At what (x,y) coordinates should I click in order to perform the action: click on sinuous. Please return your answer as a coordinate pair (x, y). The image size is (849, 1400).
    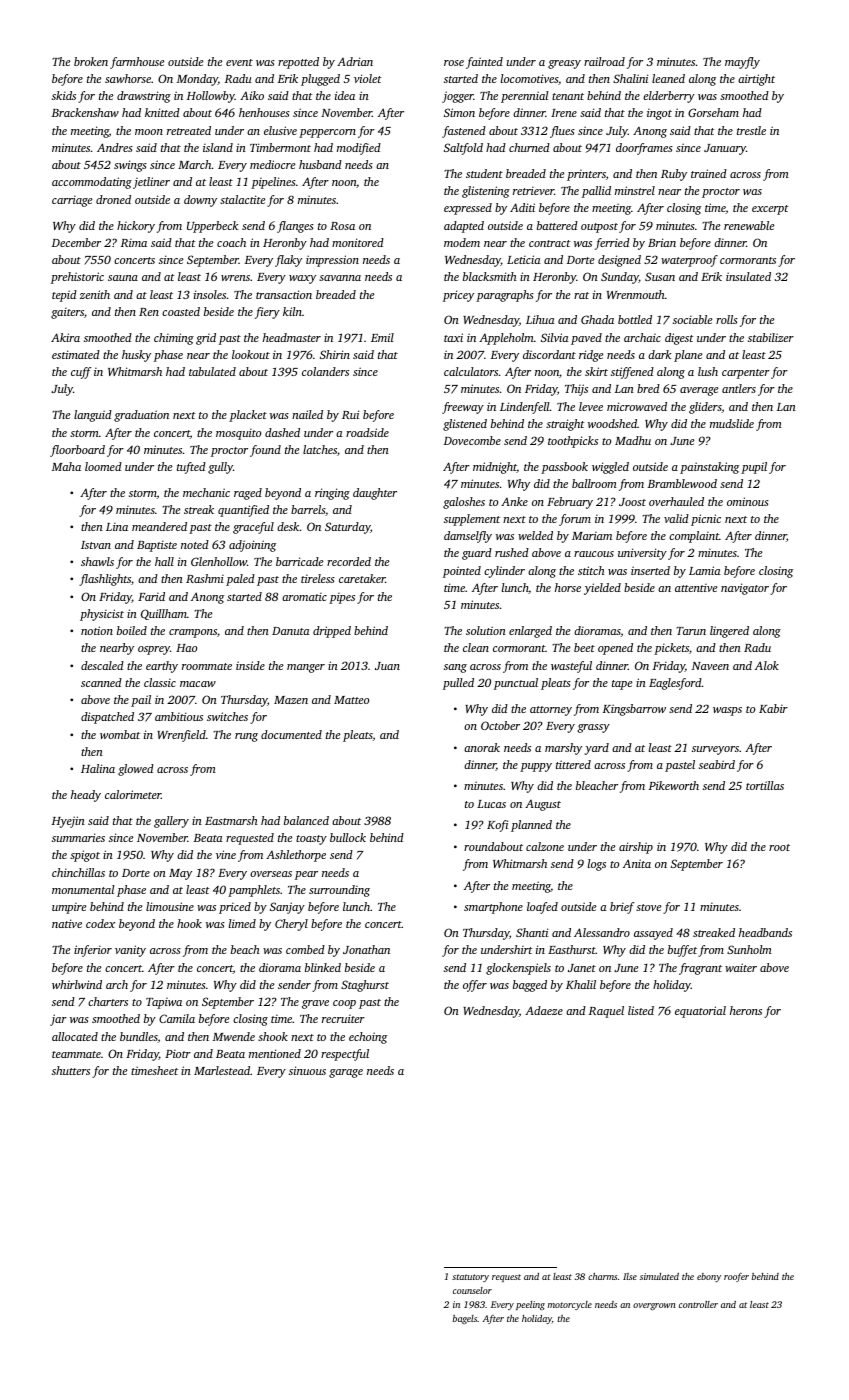
    Looking at the image, I should click on (307, 1070).
